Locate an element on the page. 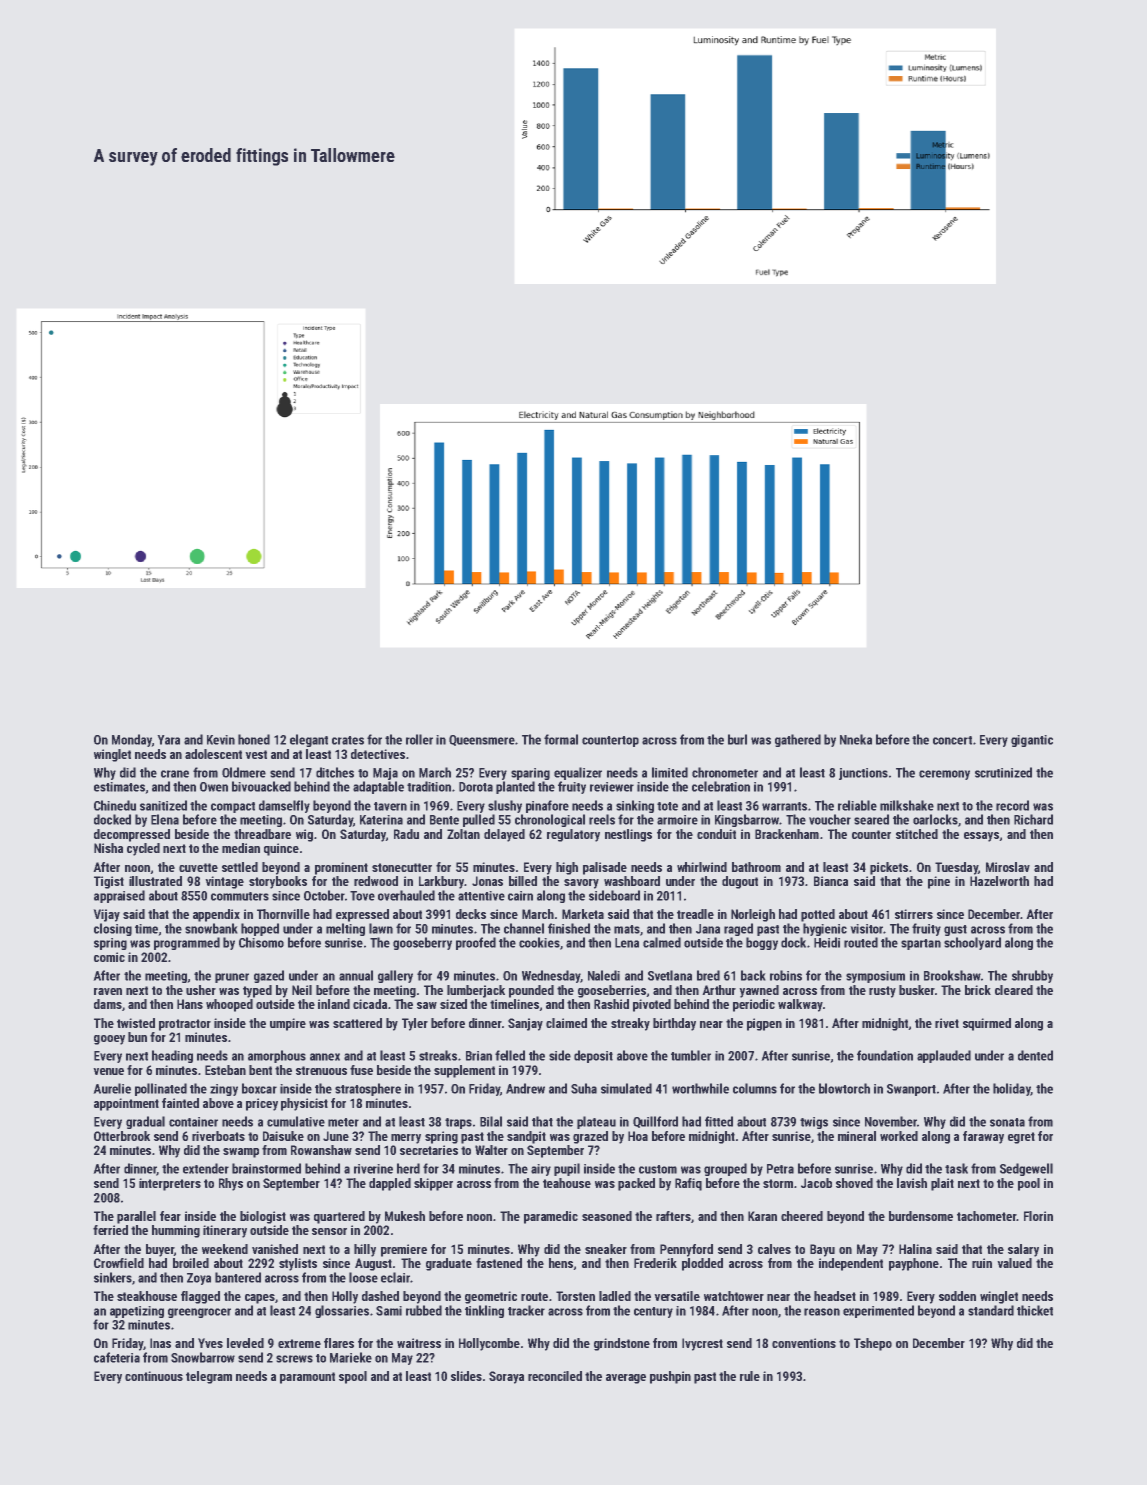 This page has width=1147, height=1485. riverboats is located at coordinates (218, 1136).
